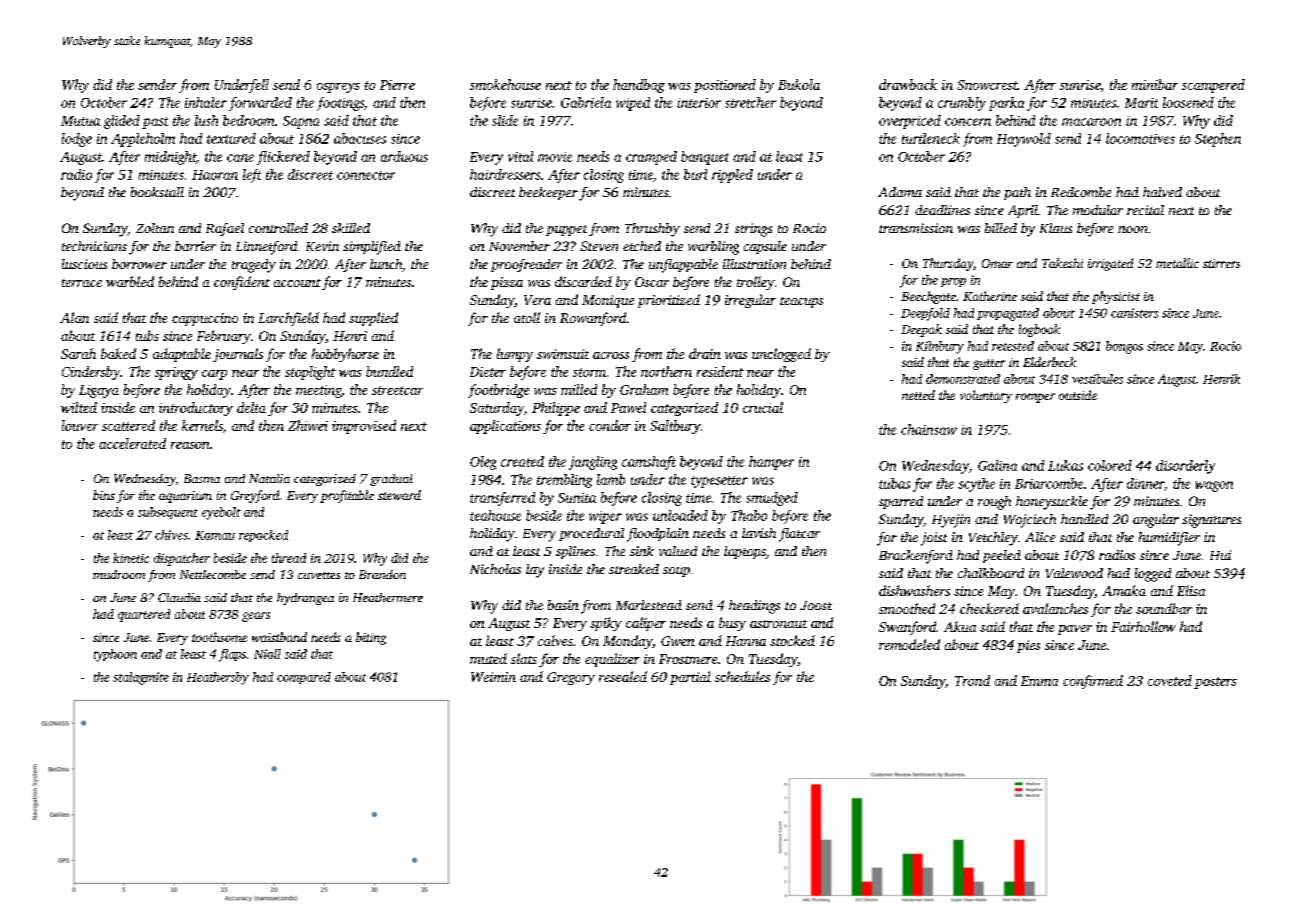 This screenshot has width=1308, height=924. Describe the element at coordinates (131, 558) in the screenshot. I see `kinetic` at that location.
